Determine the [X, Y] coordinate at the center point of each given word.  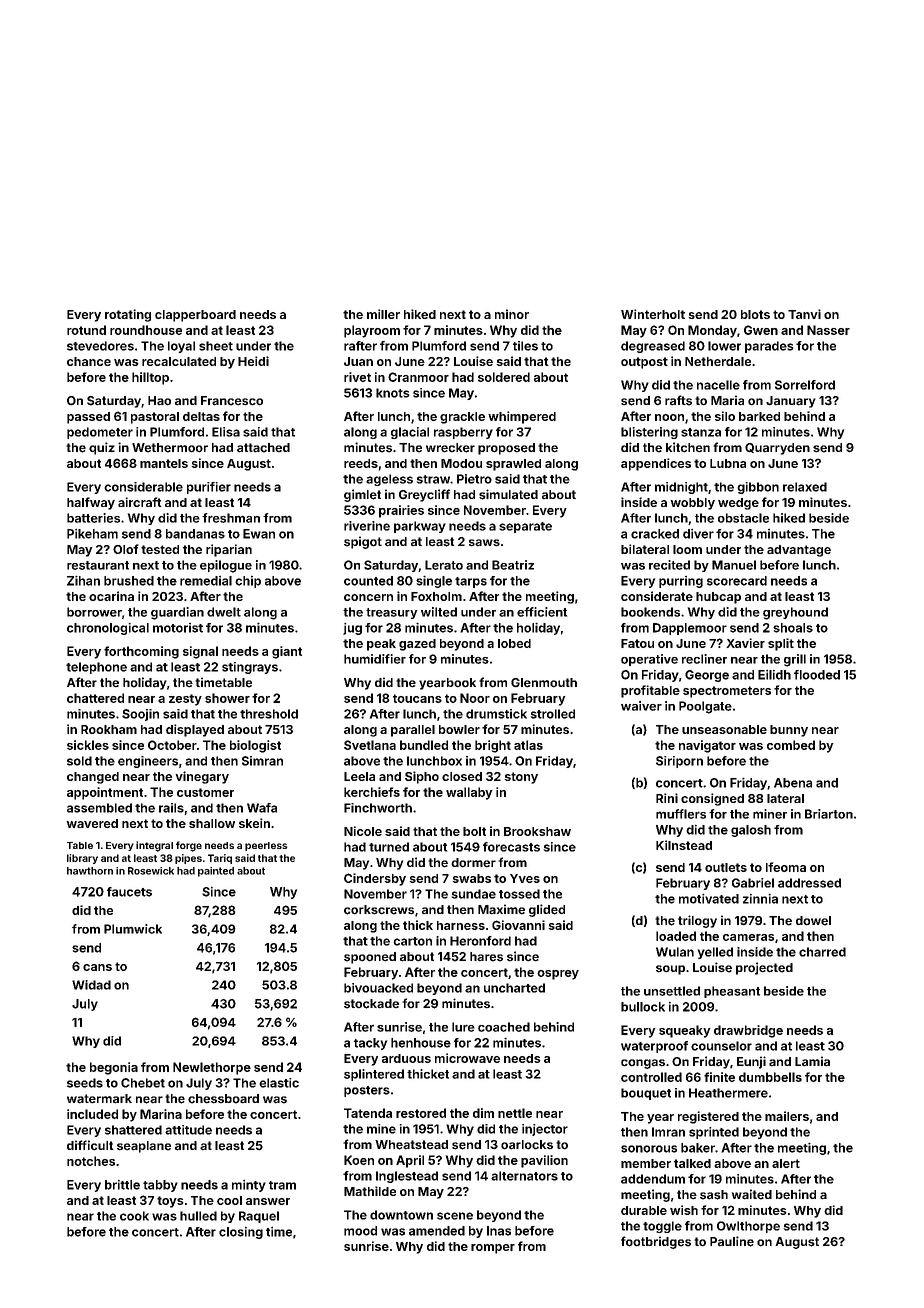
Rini [667, 798]
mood [360, 1231]
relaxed [805, 487]
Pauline [732, 1241]
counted [368, 581]
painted [216, 872]
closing [241, 1233]
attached [263, 448]
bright [493, 746]
